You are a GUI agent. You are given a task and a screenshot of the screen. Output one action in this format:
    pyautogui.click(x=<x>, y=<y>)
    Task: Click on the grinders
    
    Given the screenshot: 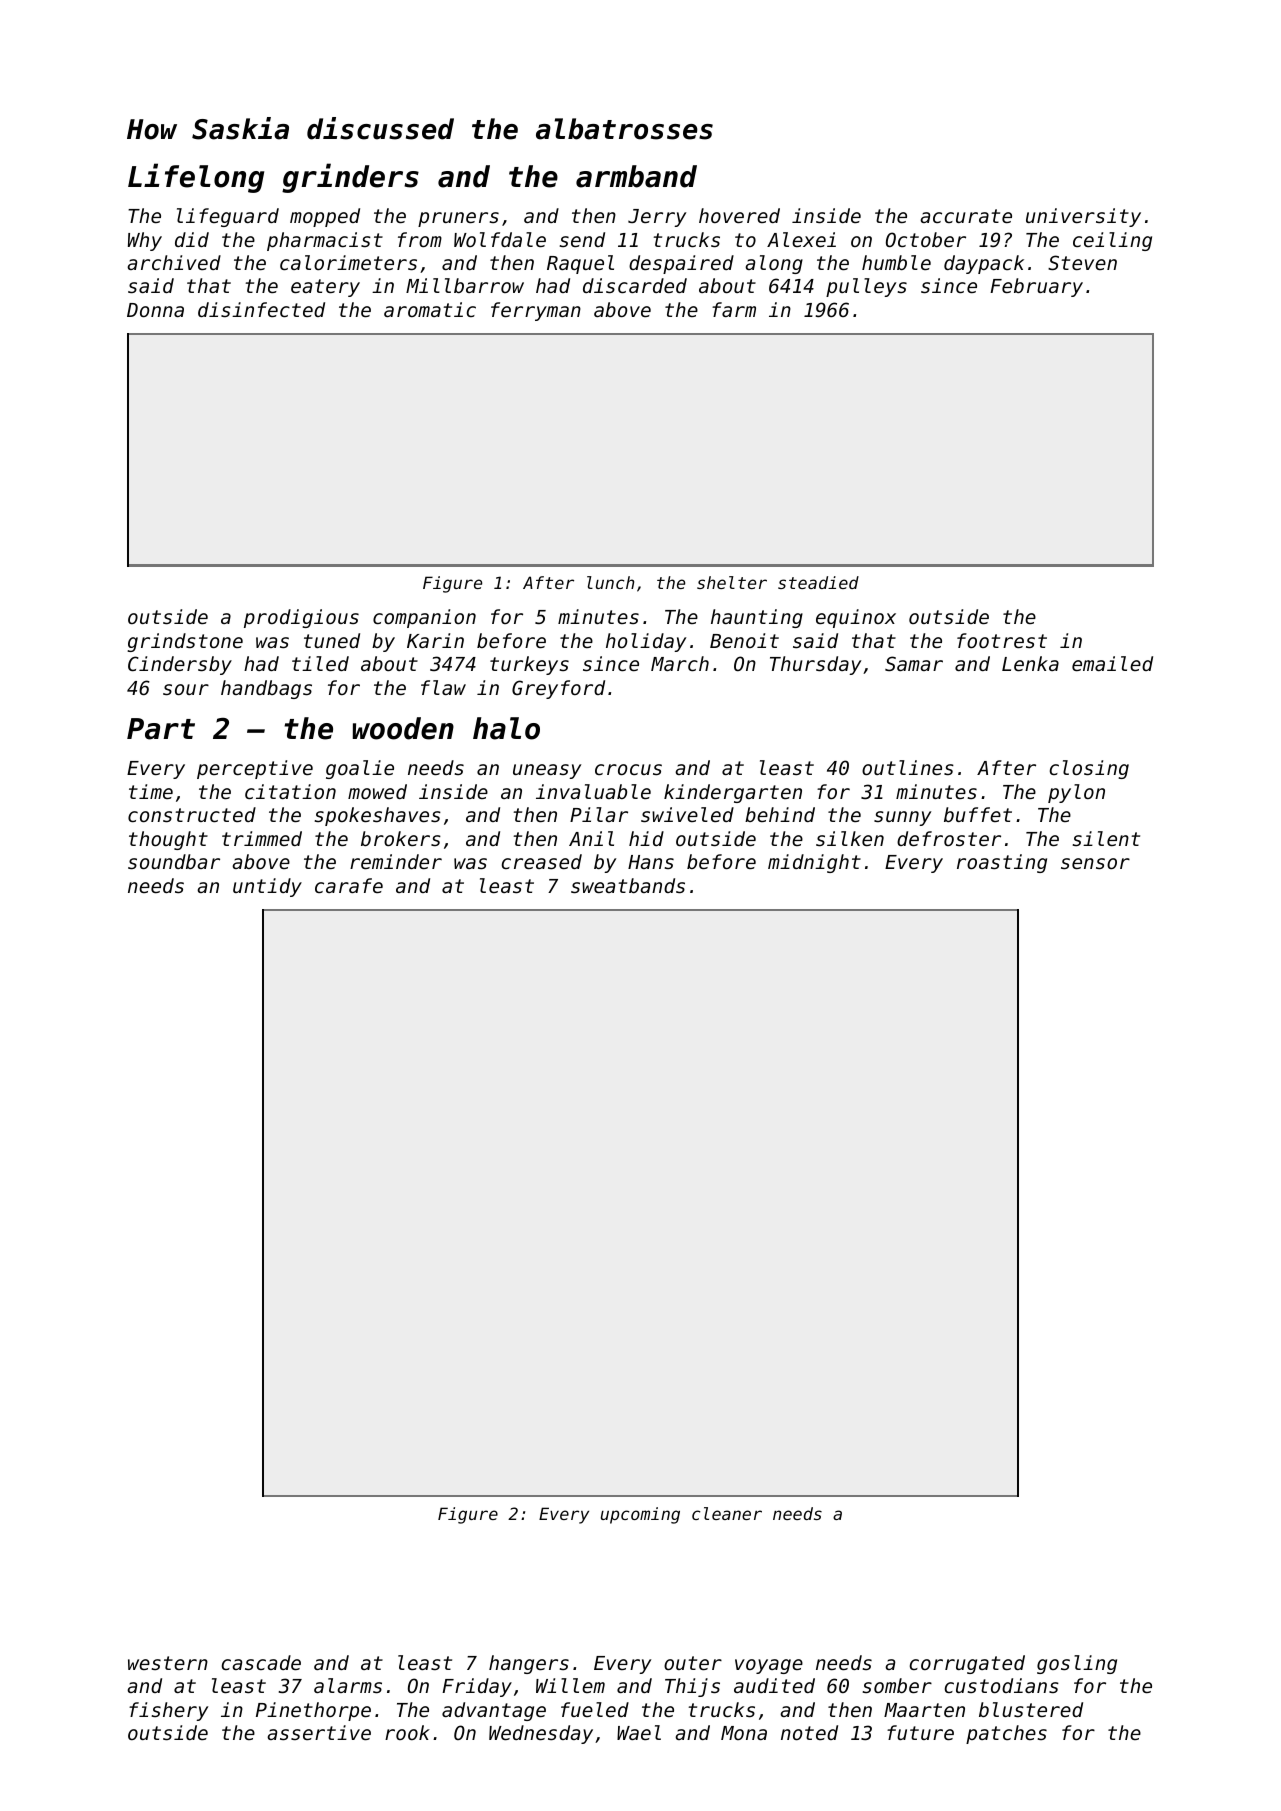 What is the action you would take?
    pyautogui.click(x=350, y=178)
